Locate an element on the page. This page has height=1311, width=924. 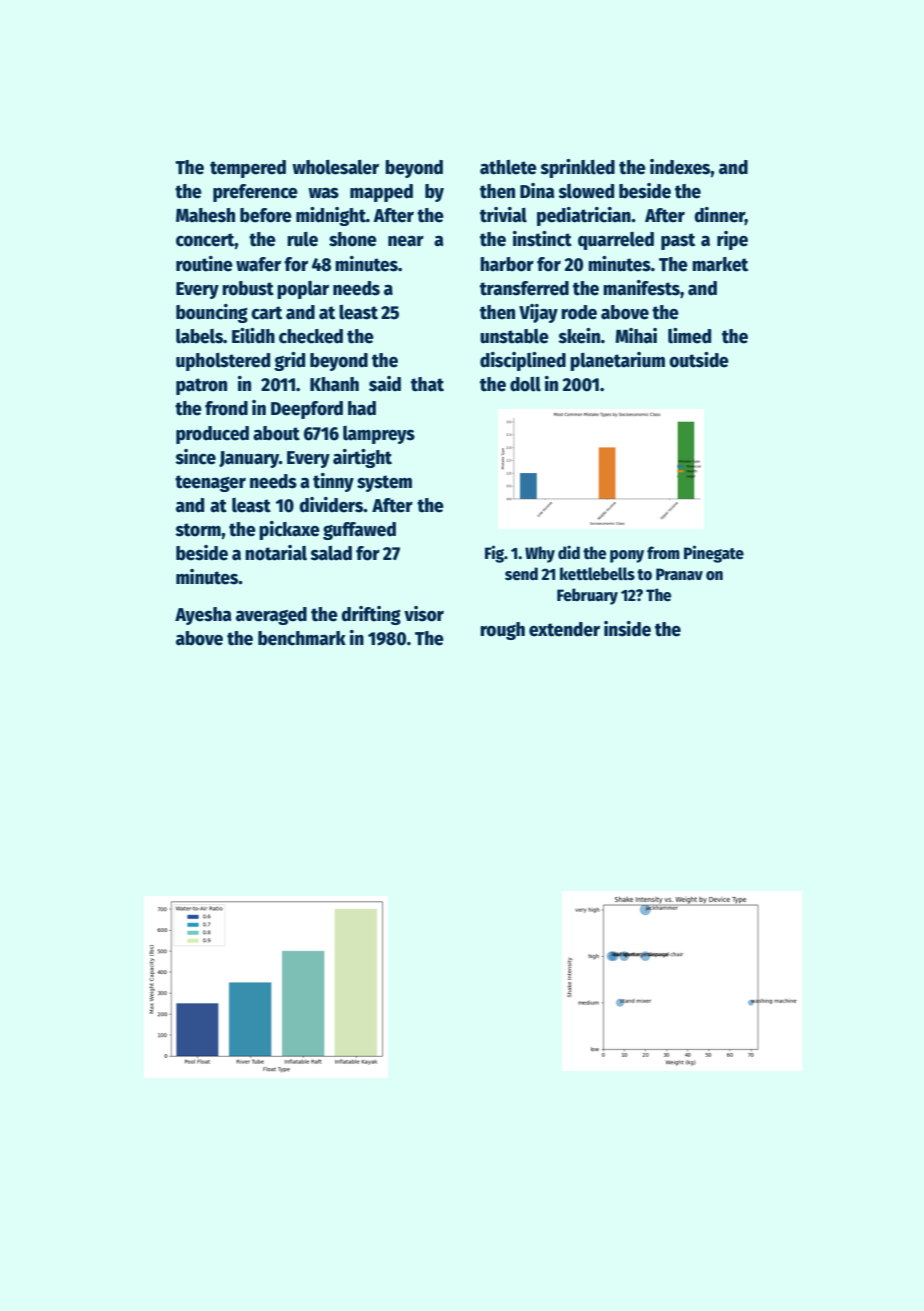
benchmark is located at coordinates (302, 638).
